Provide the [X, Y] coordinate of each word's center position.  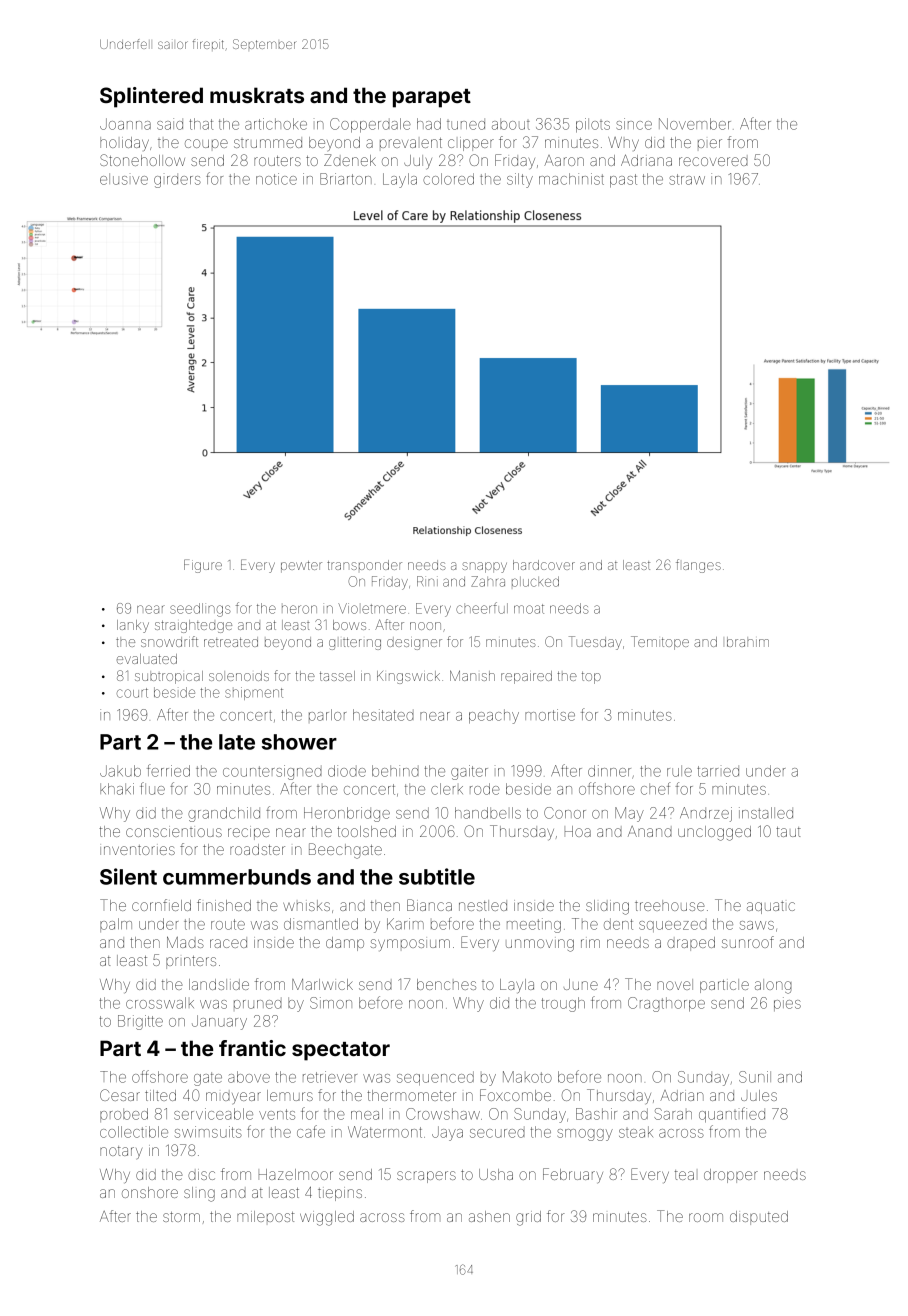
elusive [124, 179]
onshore [150, 1192]
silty [520, 180]
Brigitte [140, 1022]
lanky [133, 626]
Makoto [527, 1077]
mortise [550, 715]
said [170, 124]
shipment [254, 693]
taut [788, 832]
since [634, 124]
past [623, 181]
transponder [364, 565]
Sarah [673, 1114]
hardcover [544, 565]
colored [448, 179]
